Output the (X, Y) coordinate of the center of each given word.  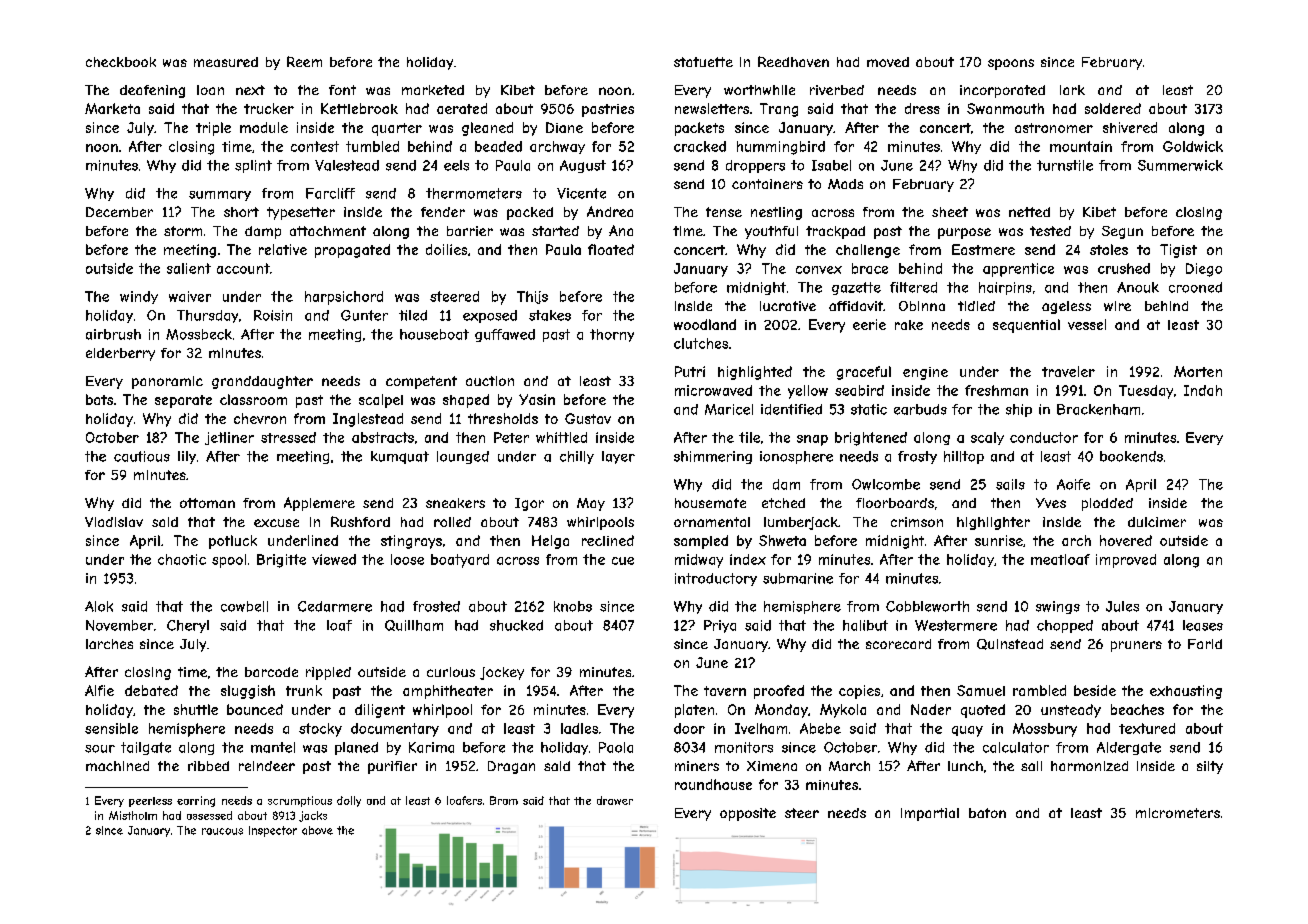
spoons (1011, 64)
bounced (255, 709)
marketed (433, 90)
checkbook (121, 62)
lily (187, 457)
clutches (701, 343)
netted (1029, 212)
